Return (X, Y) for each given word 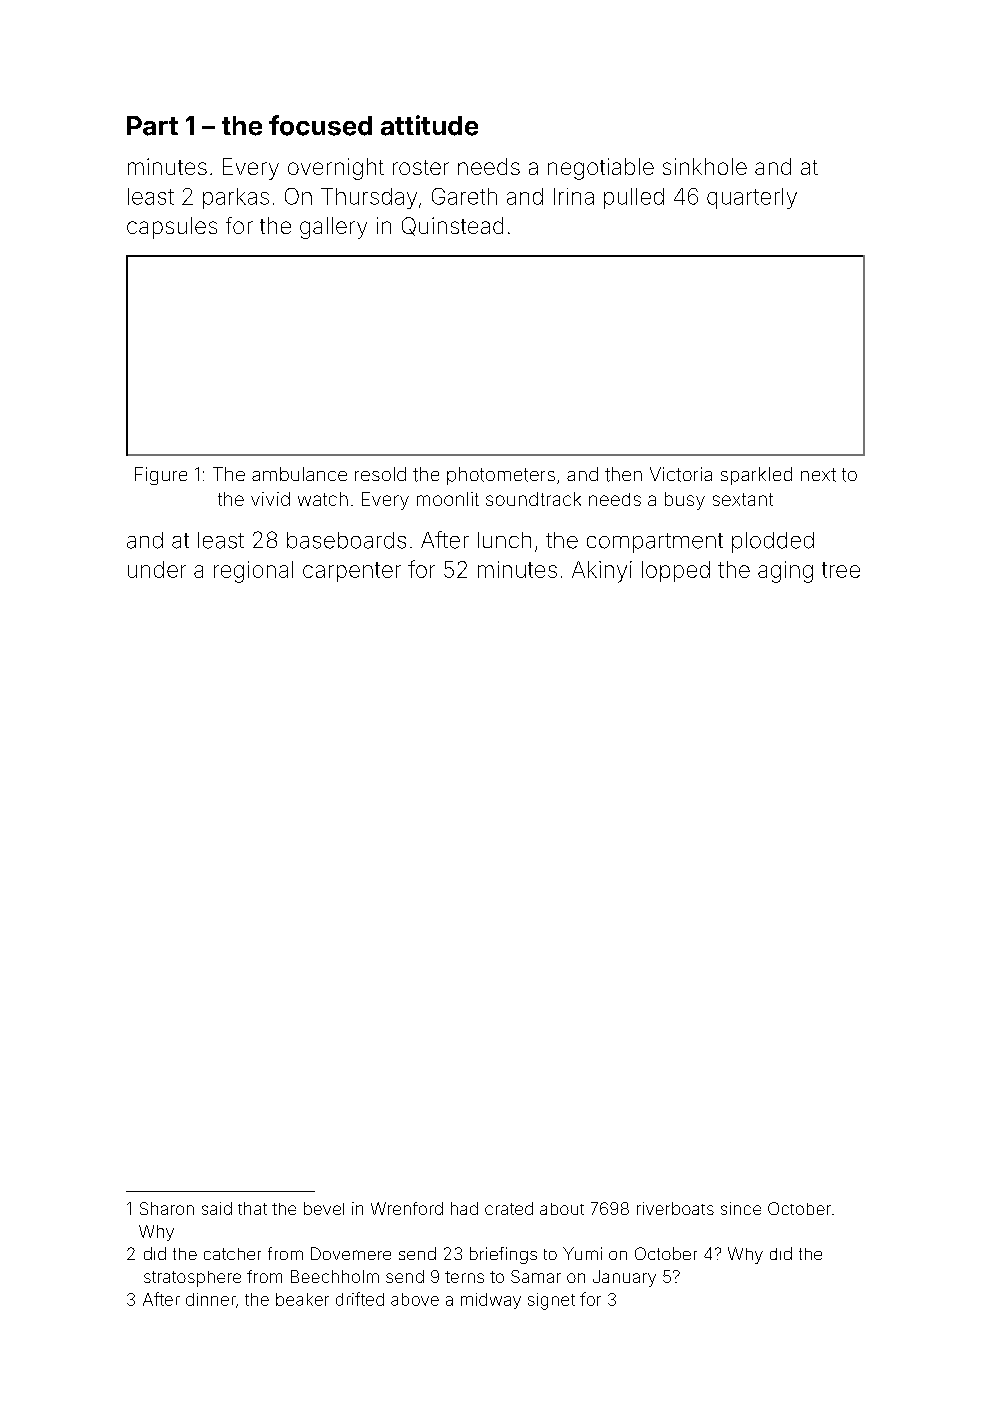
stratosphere (192, 1279)
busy (685, 501)
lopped (676, 571)
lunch (504, 540)
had (464, 1208)
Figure (161, 476)
